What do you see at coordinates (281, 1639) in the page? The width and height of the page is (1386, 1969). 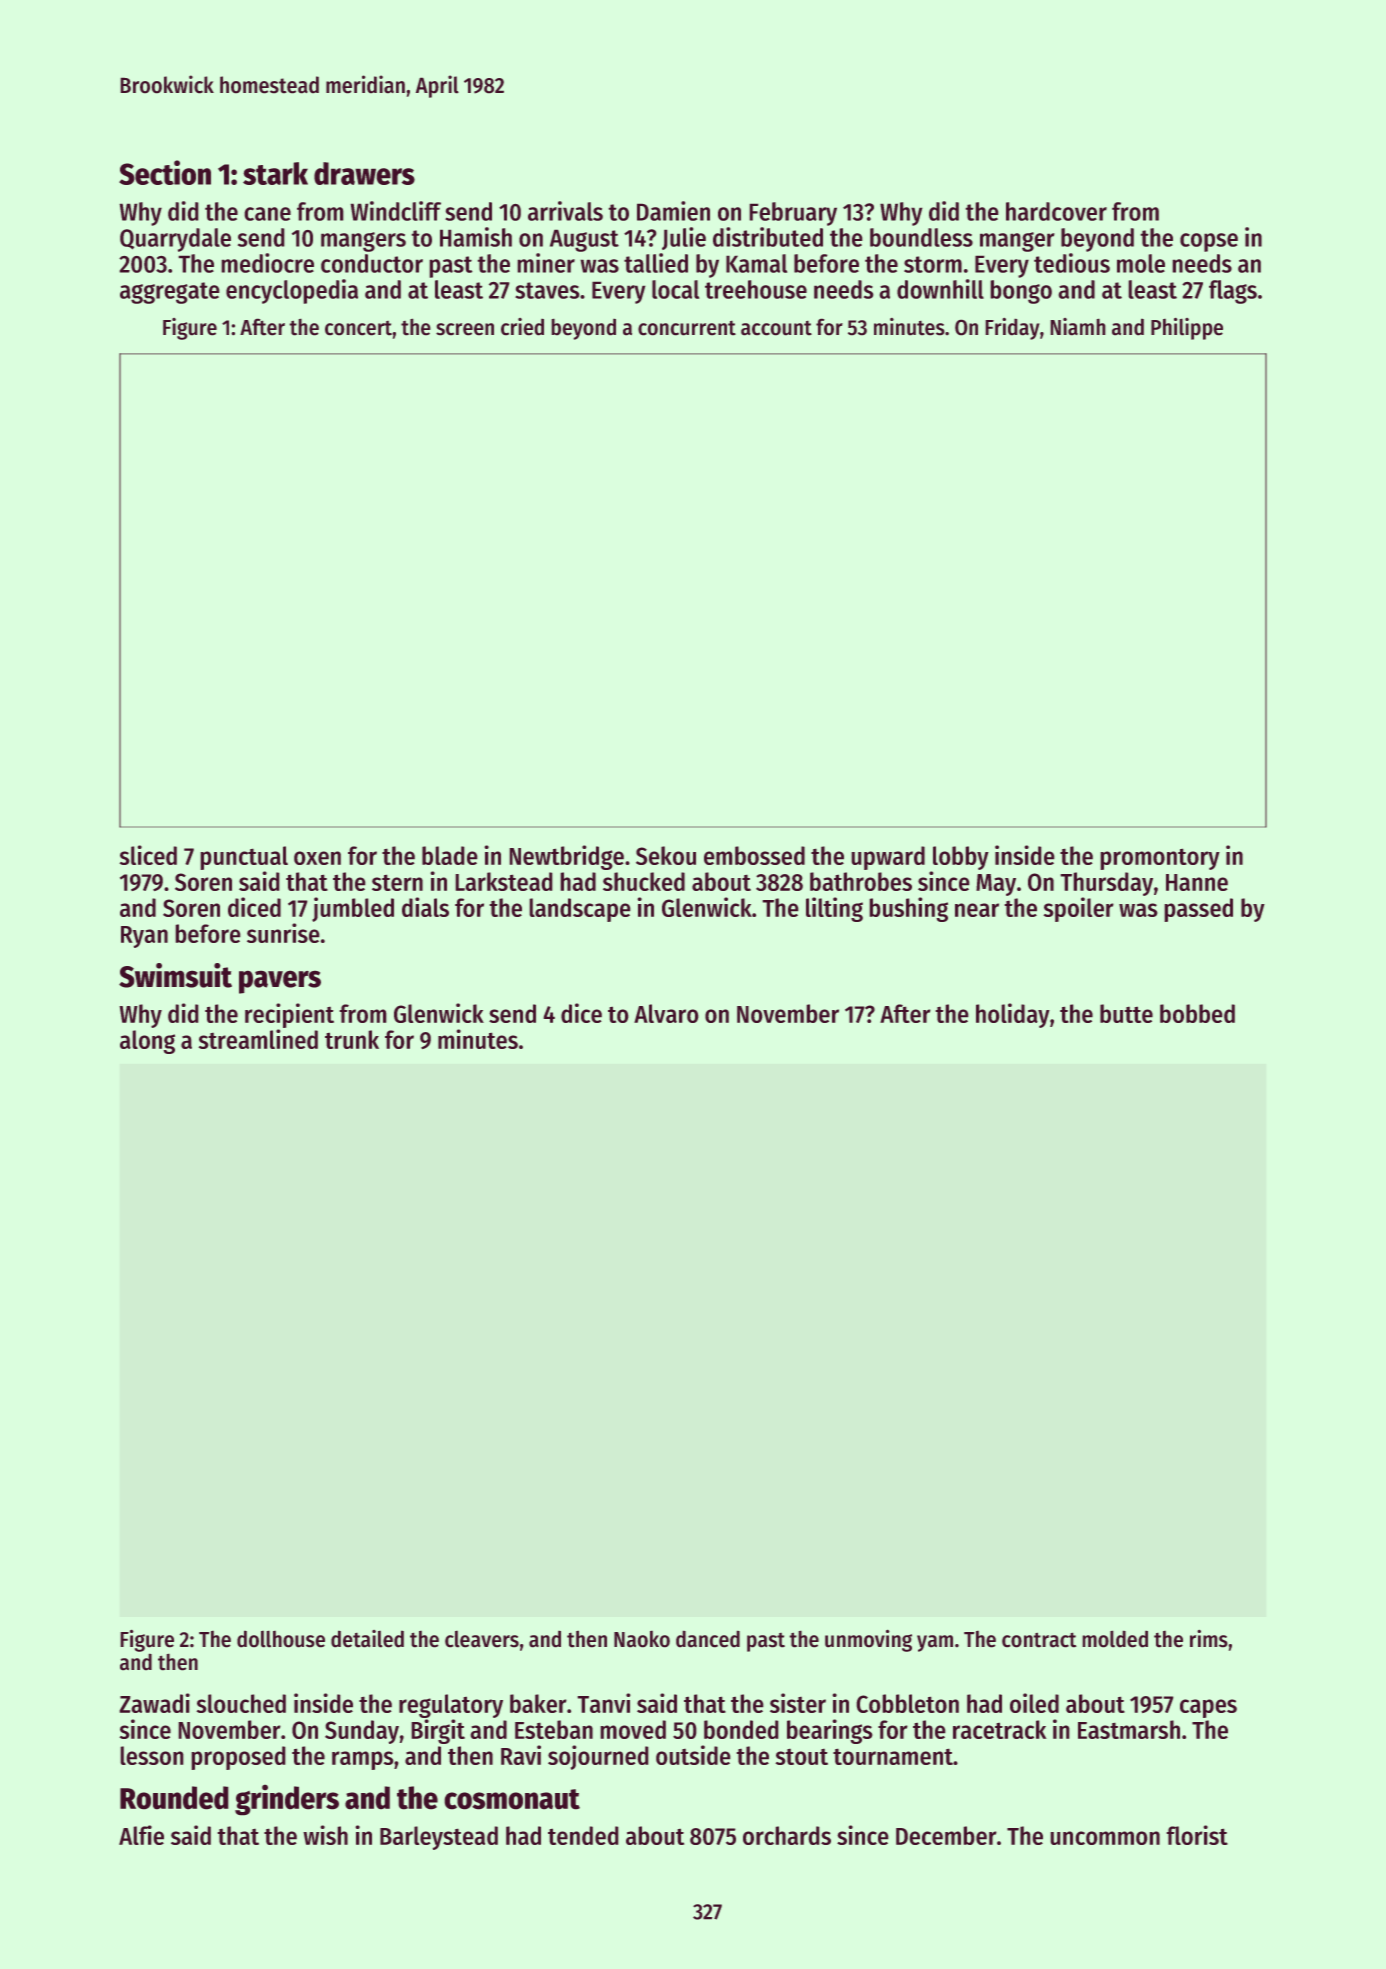 I see `dollhouse` at bounding box center [281, 1639].
